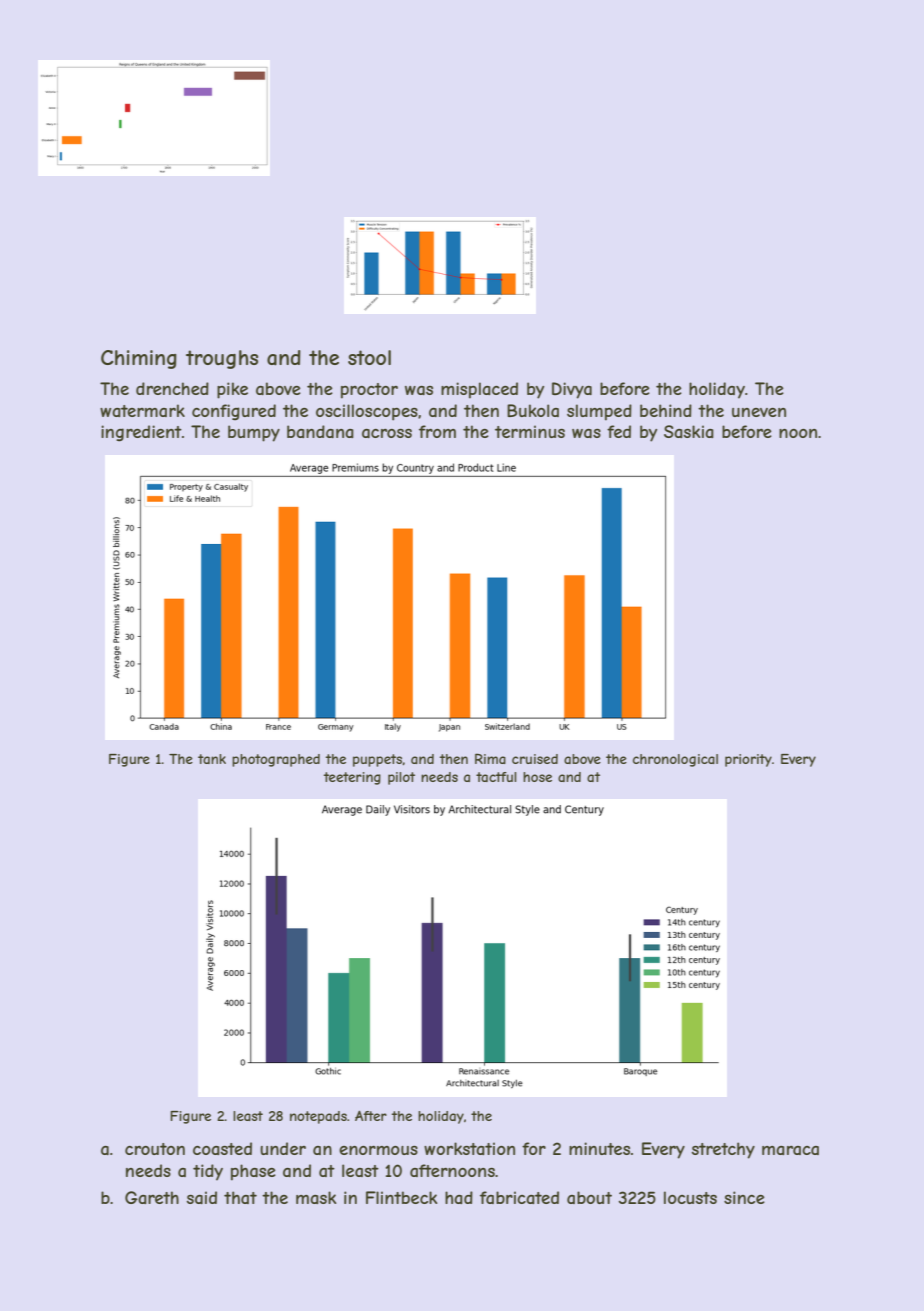 The image size is (924, 1311). What do you see at coordinates (535, 759) in the page?
I see `cruised` at bounding box center [535, 759].
